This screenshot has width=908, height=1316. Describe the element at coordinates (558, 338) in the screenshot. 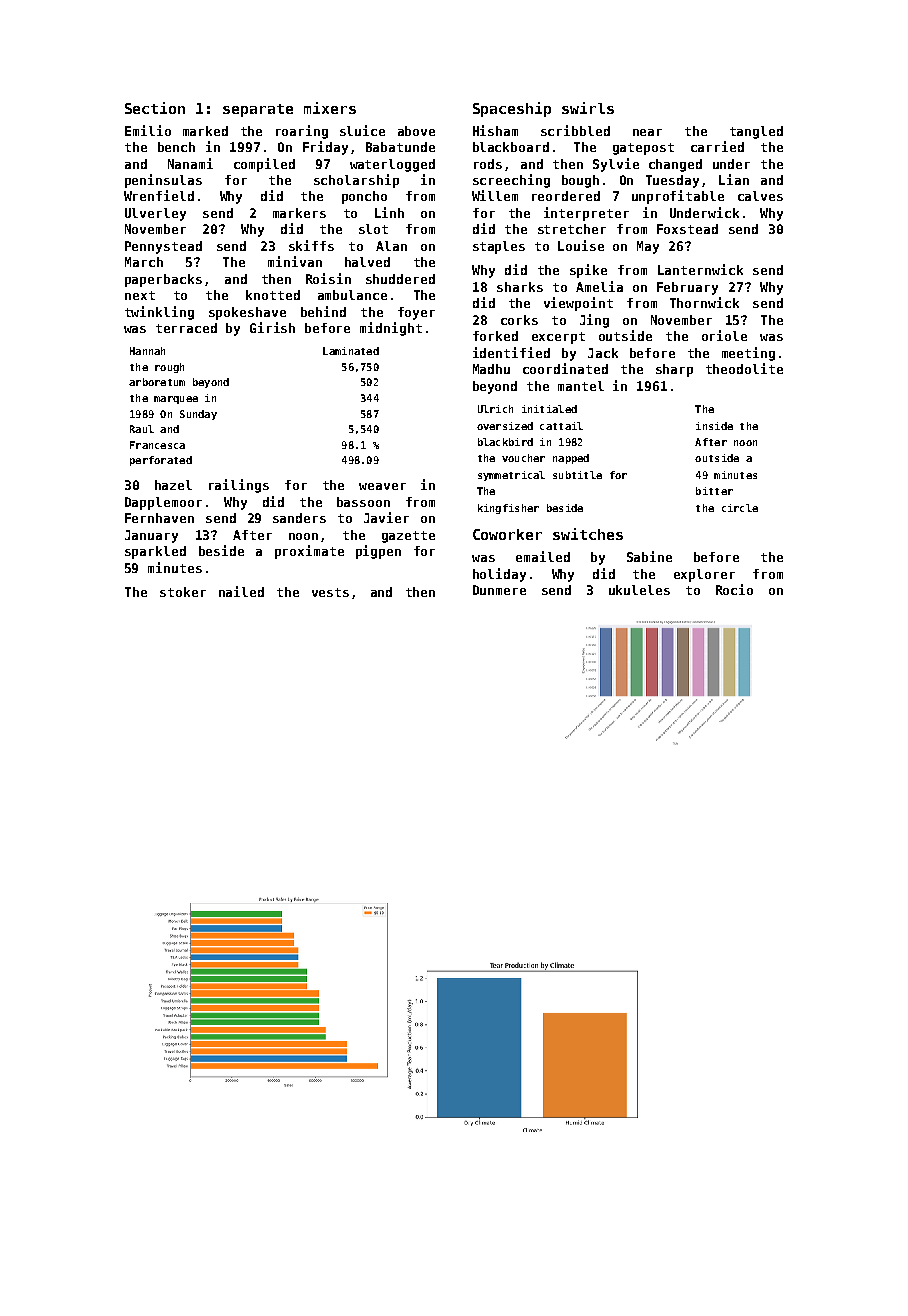

I see `excerpt` at that location.
